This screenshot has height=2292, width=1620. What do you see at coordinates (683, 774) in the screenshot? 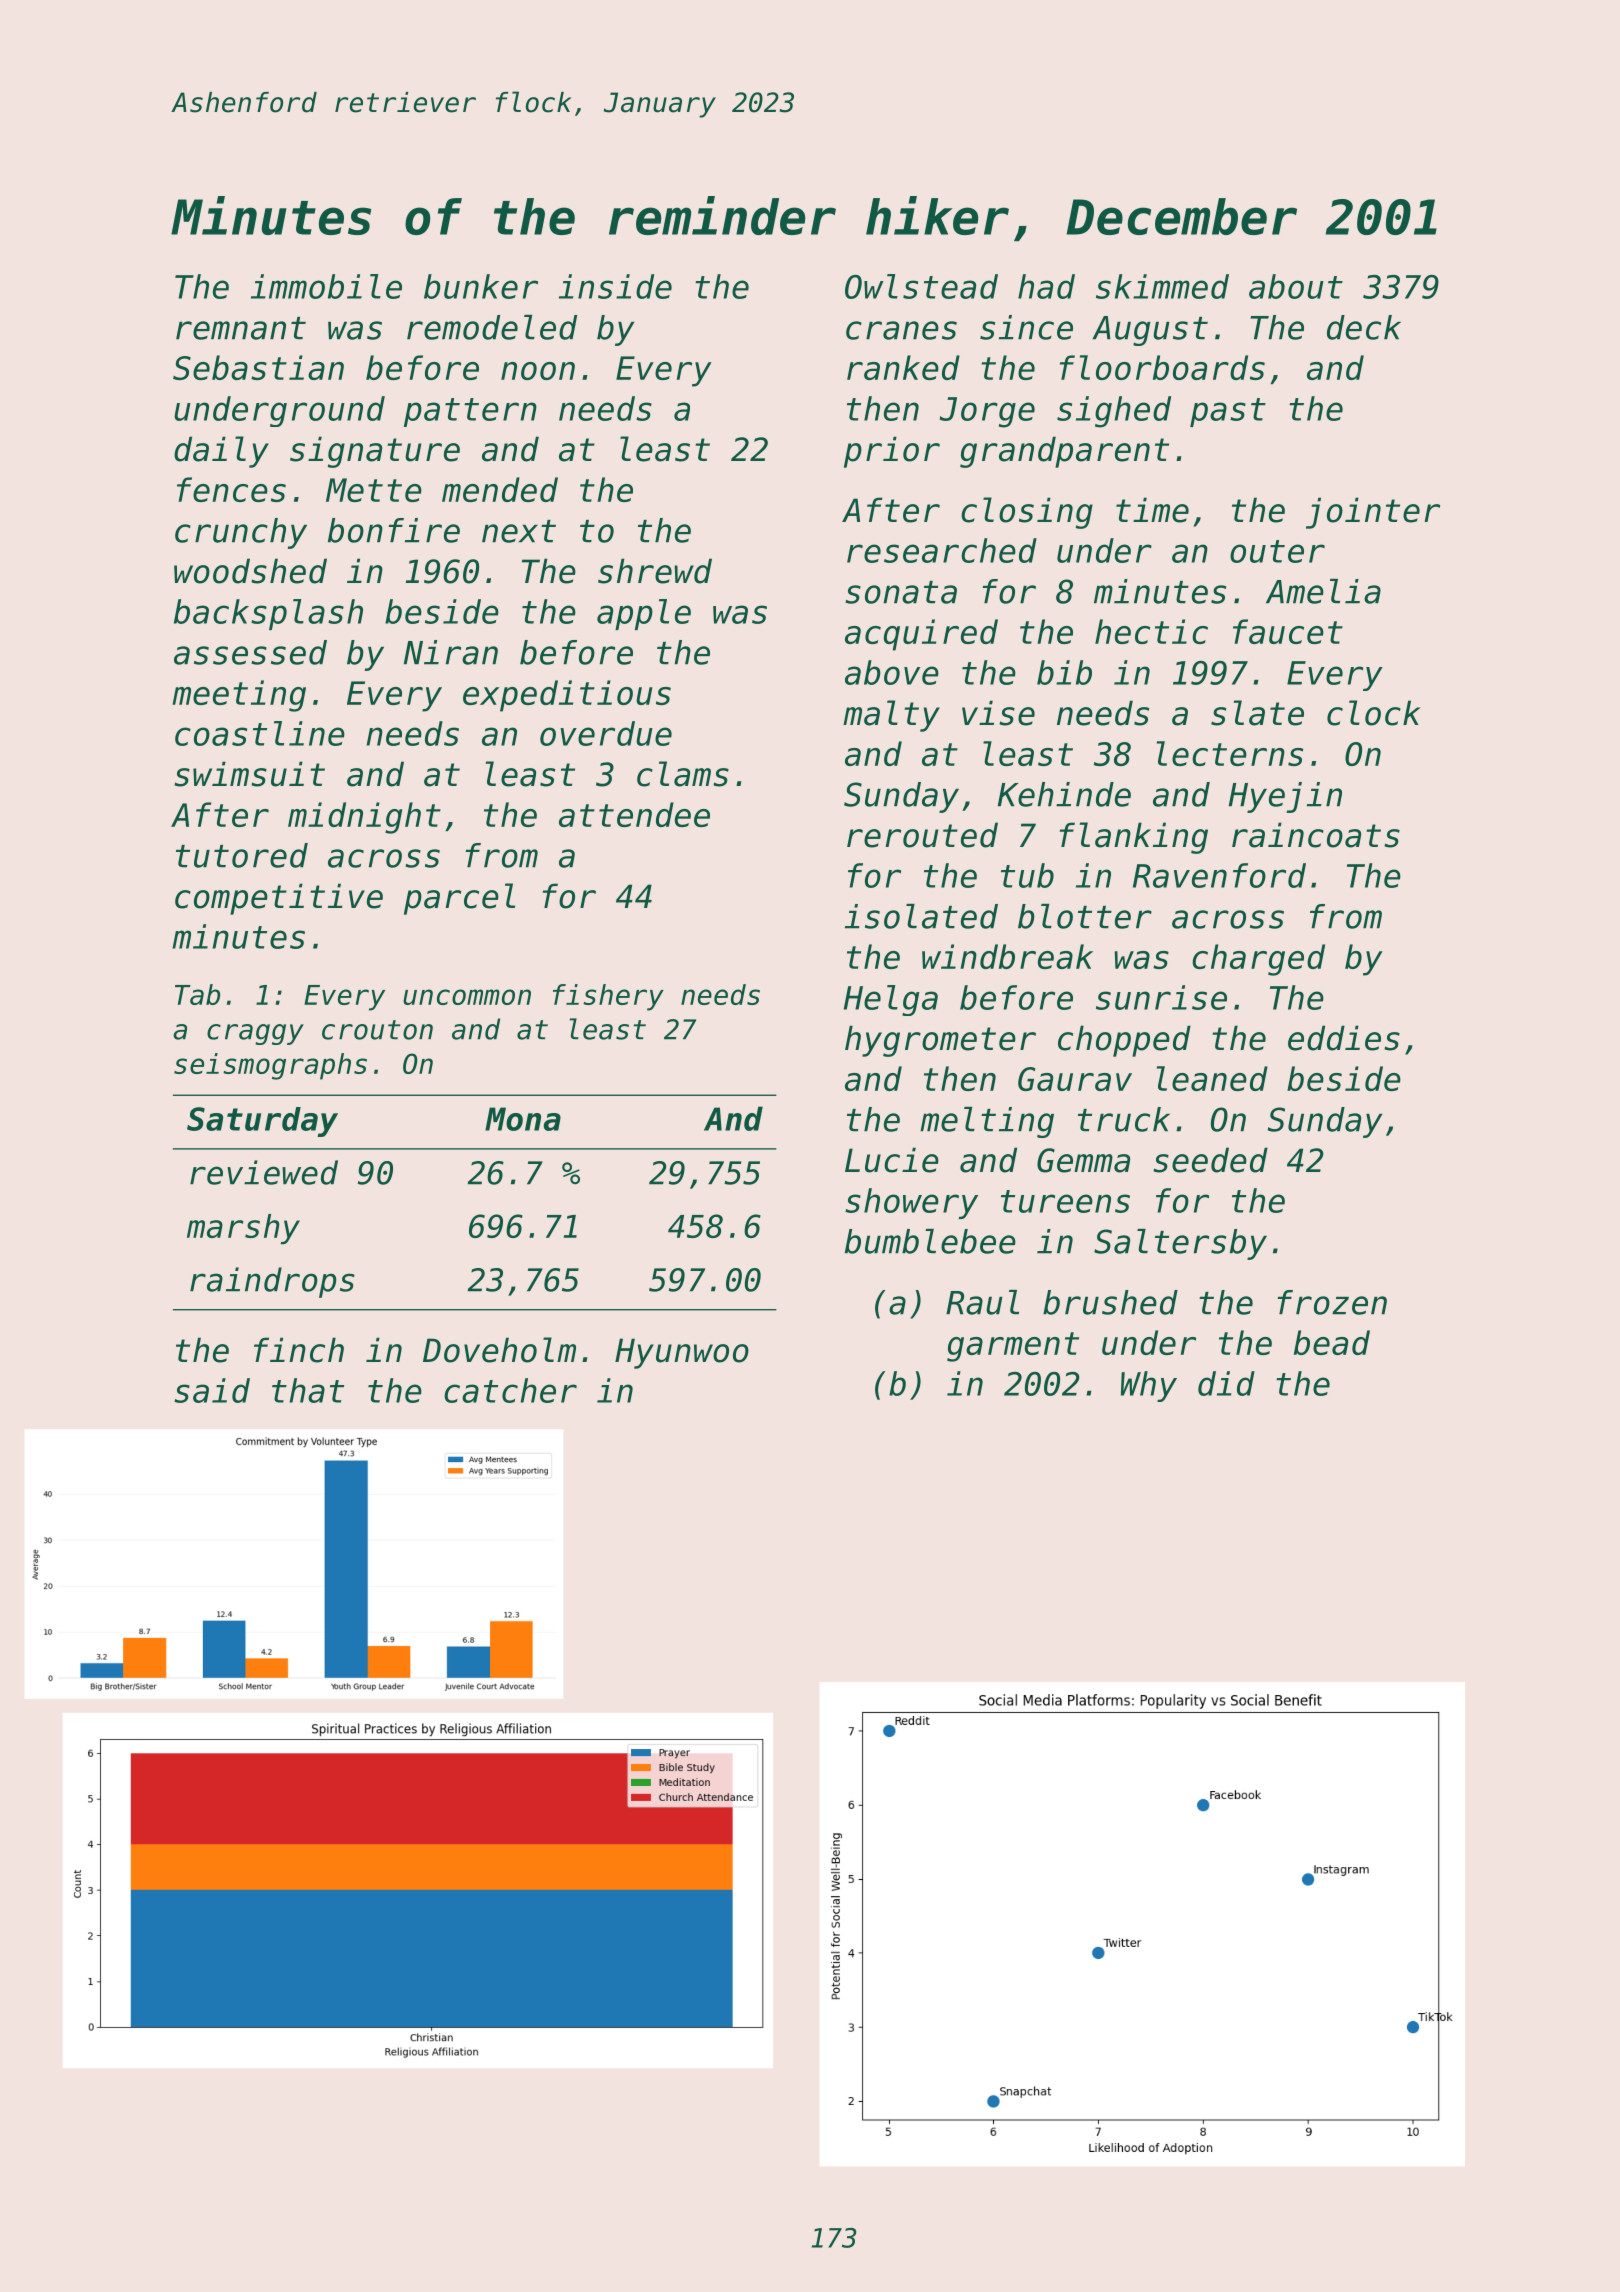
I see `clams` at bounding box center [683, 774].
